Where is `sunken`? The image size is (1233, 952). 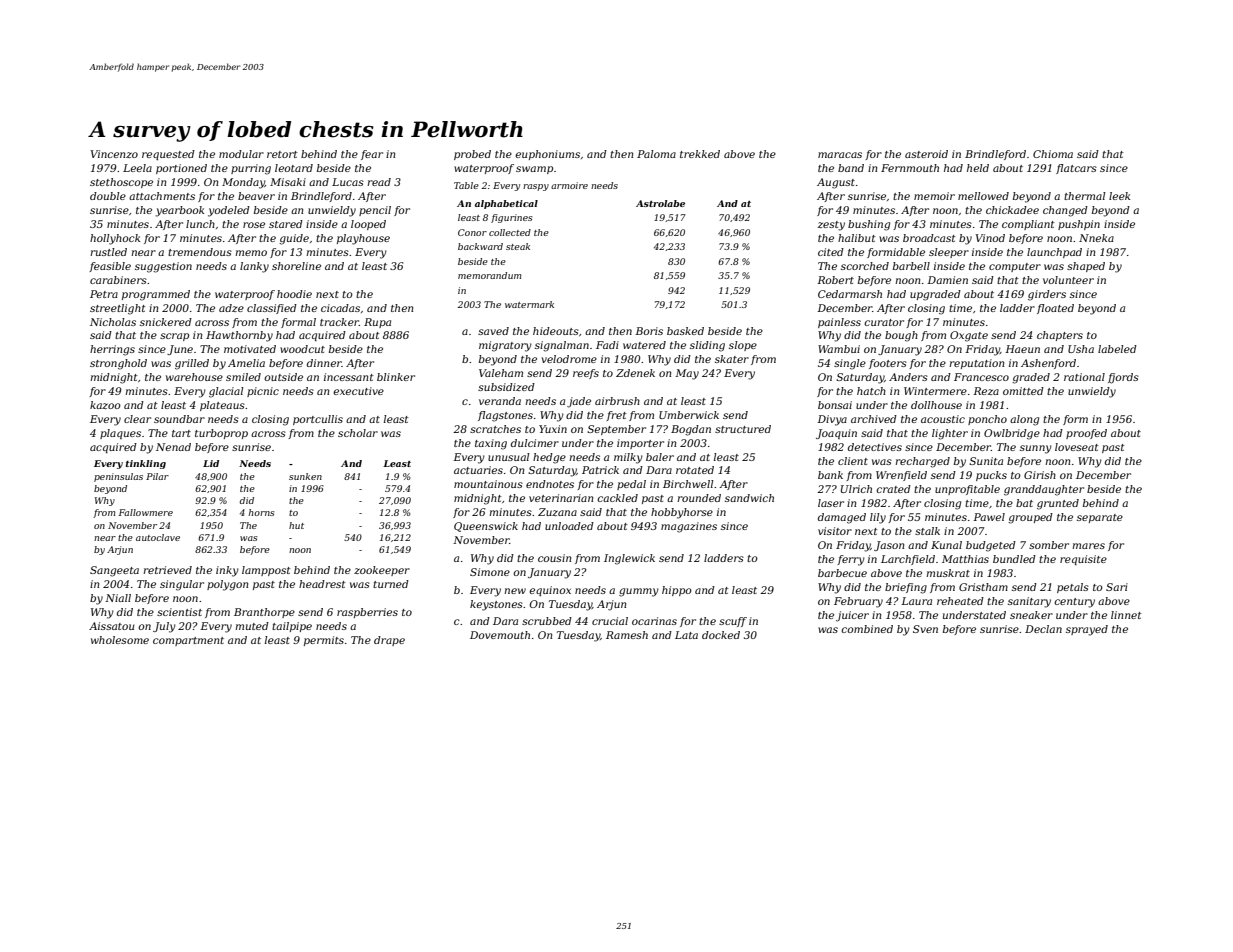 sunken is located at coordinates (305, 476).
